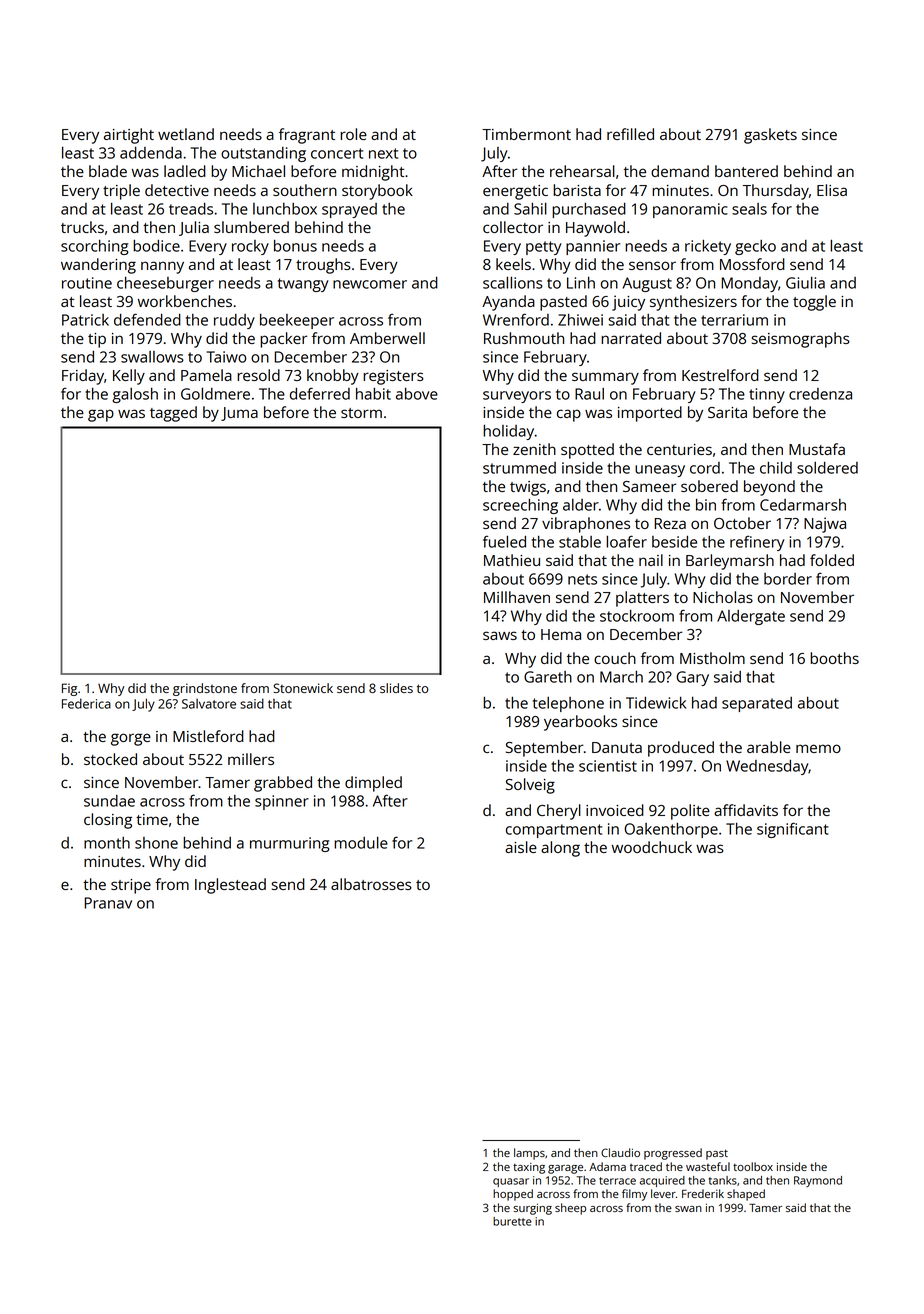  What do you see at coordinates (582, 171) in the screenshot?
I see `rehearsal` at bounding box center [582, 171].
